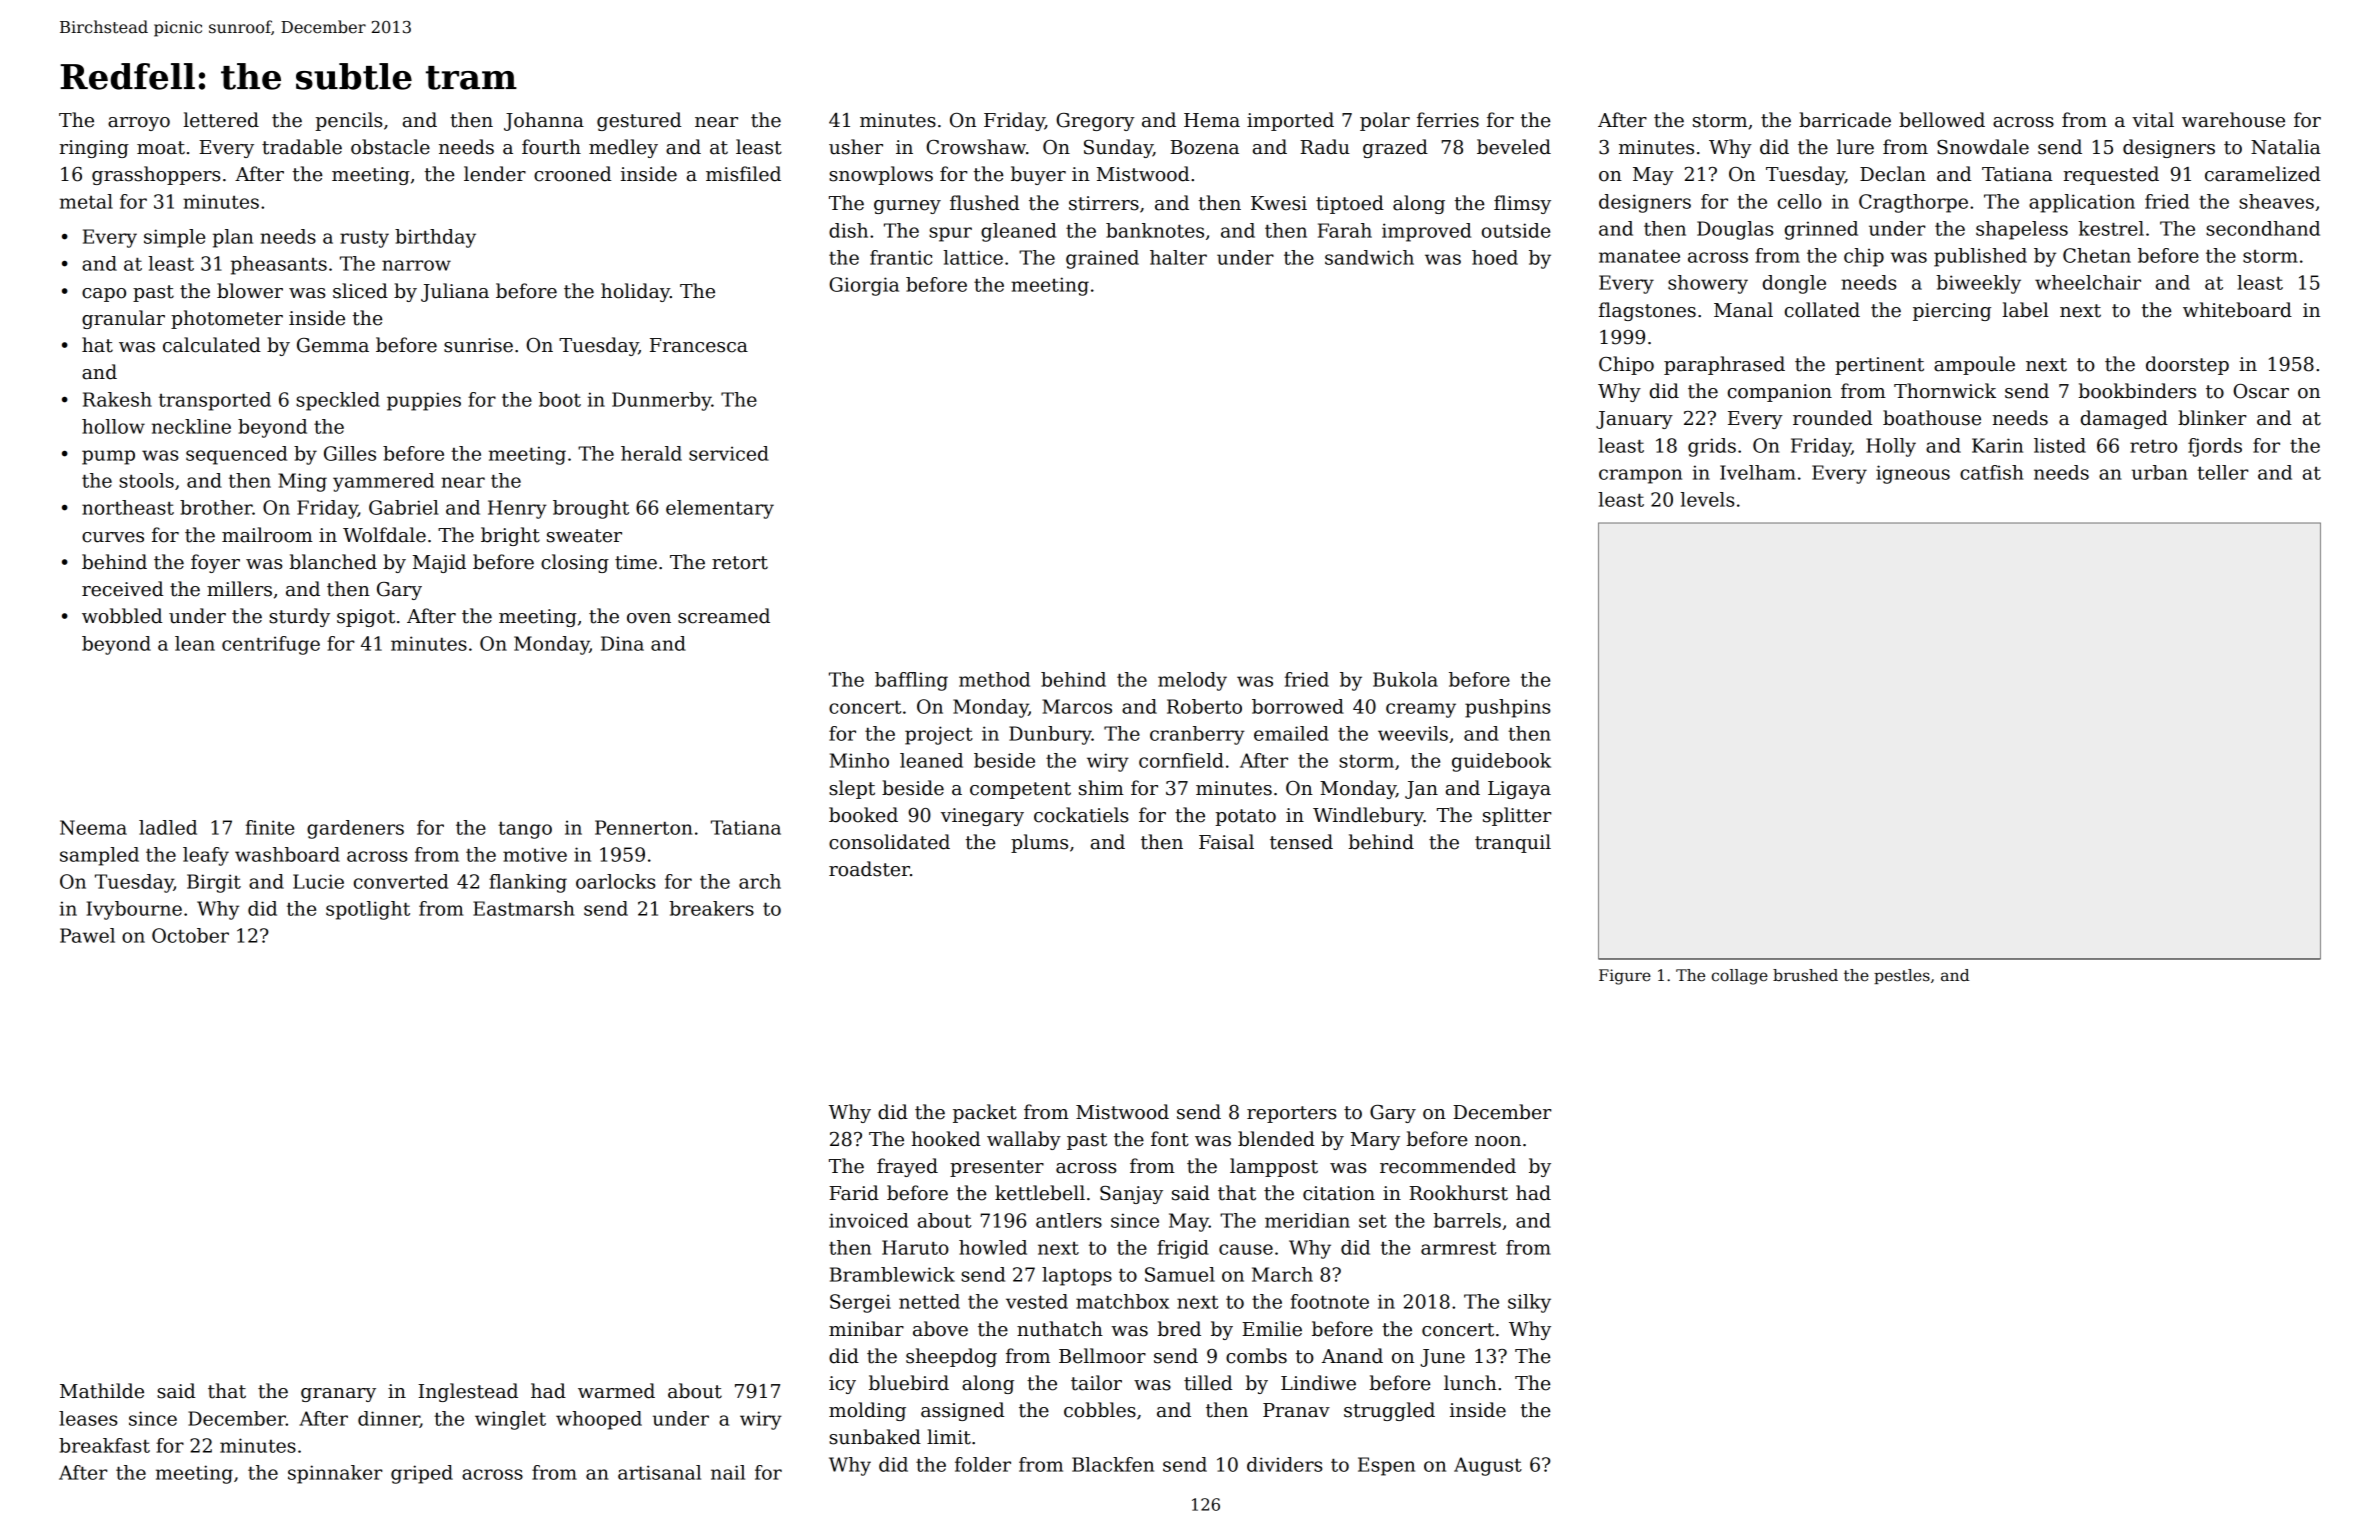  I want to click on barrels, so click(1467, 1220).
